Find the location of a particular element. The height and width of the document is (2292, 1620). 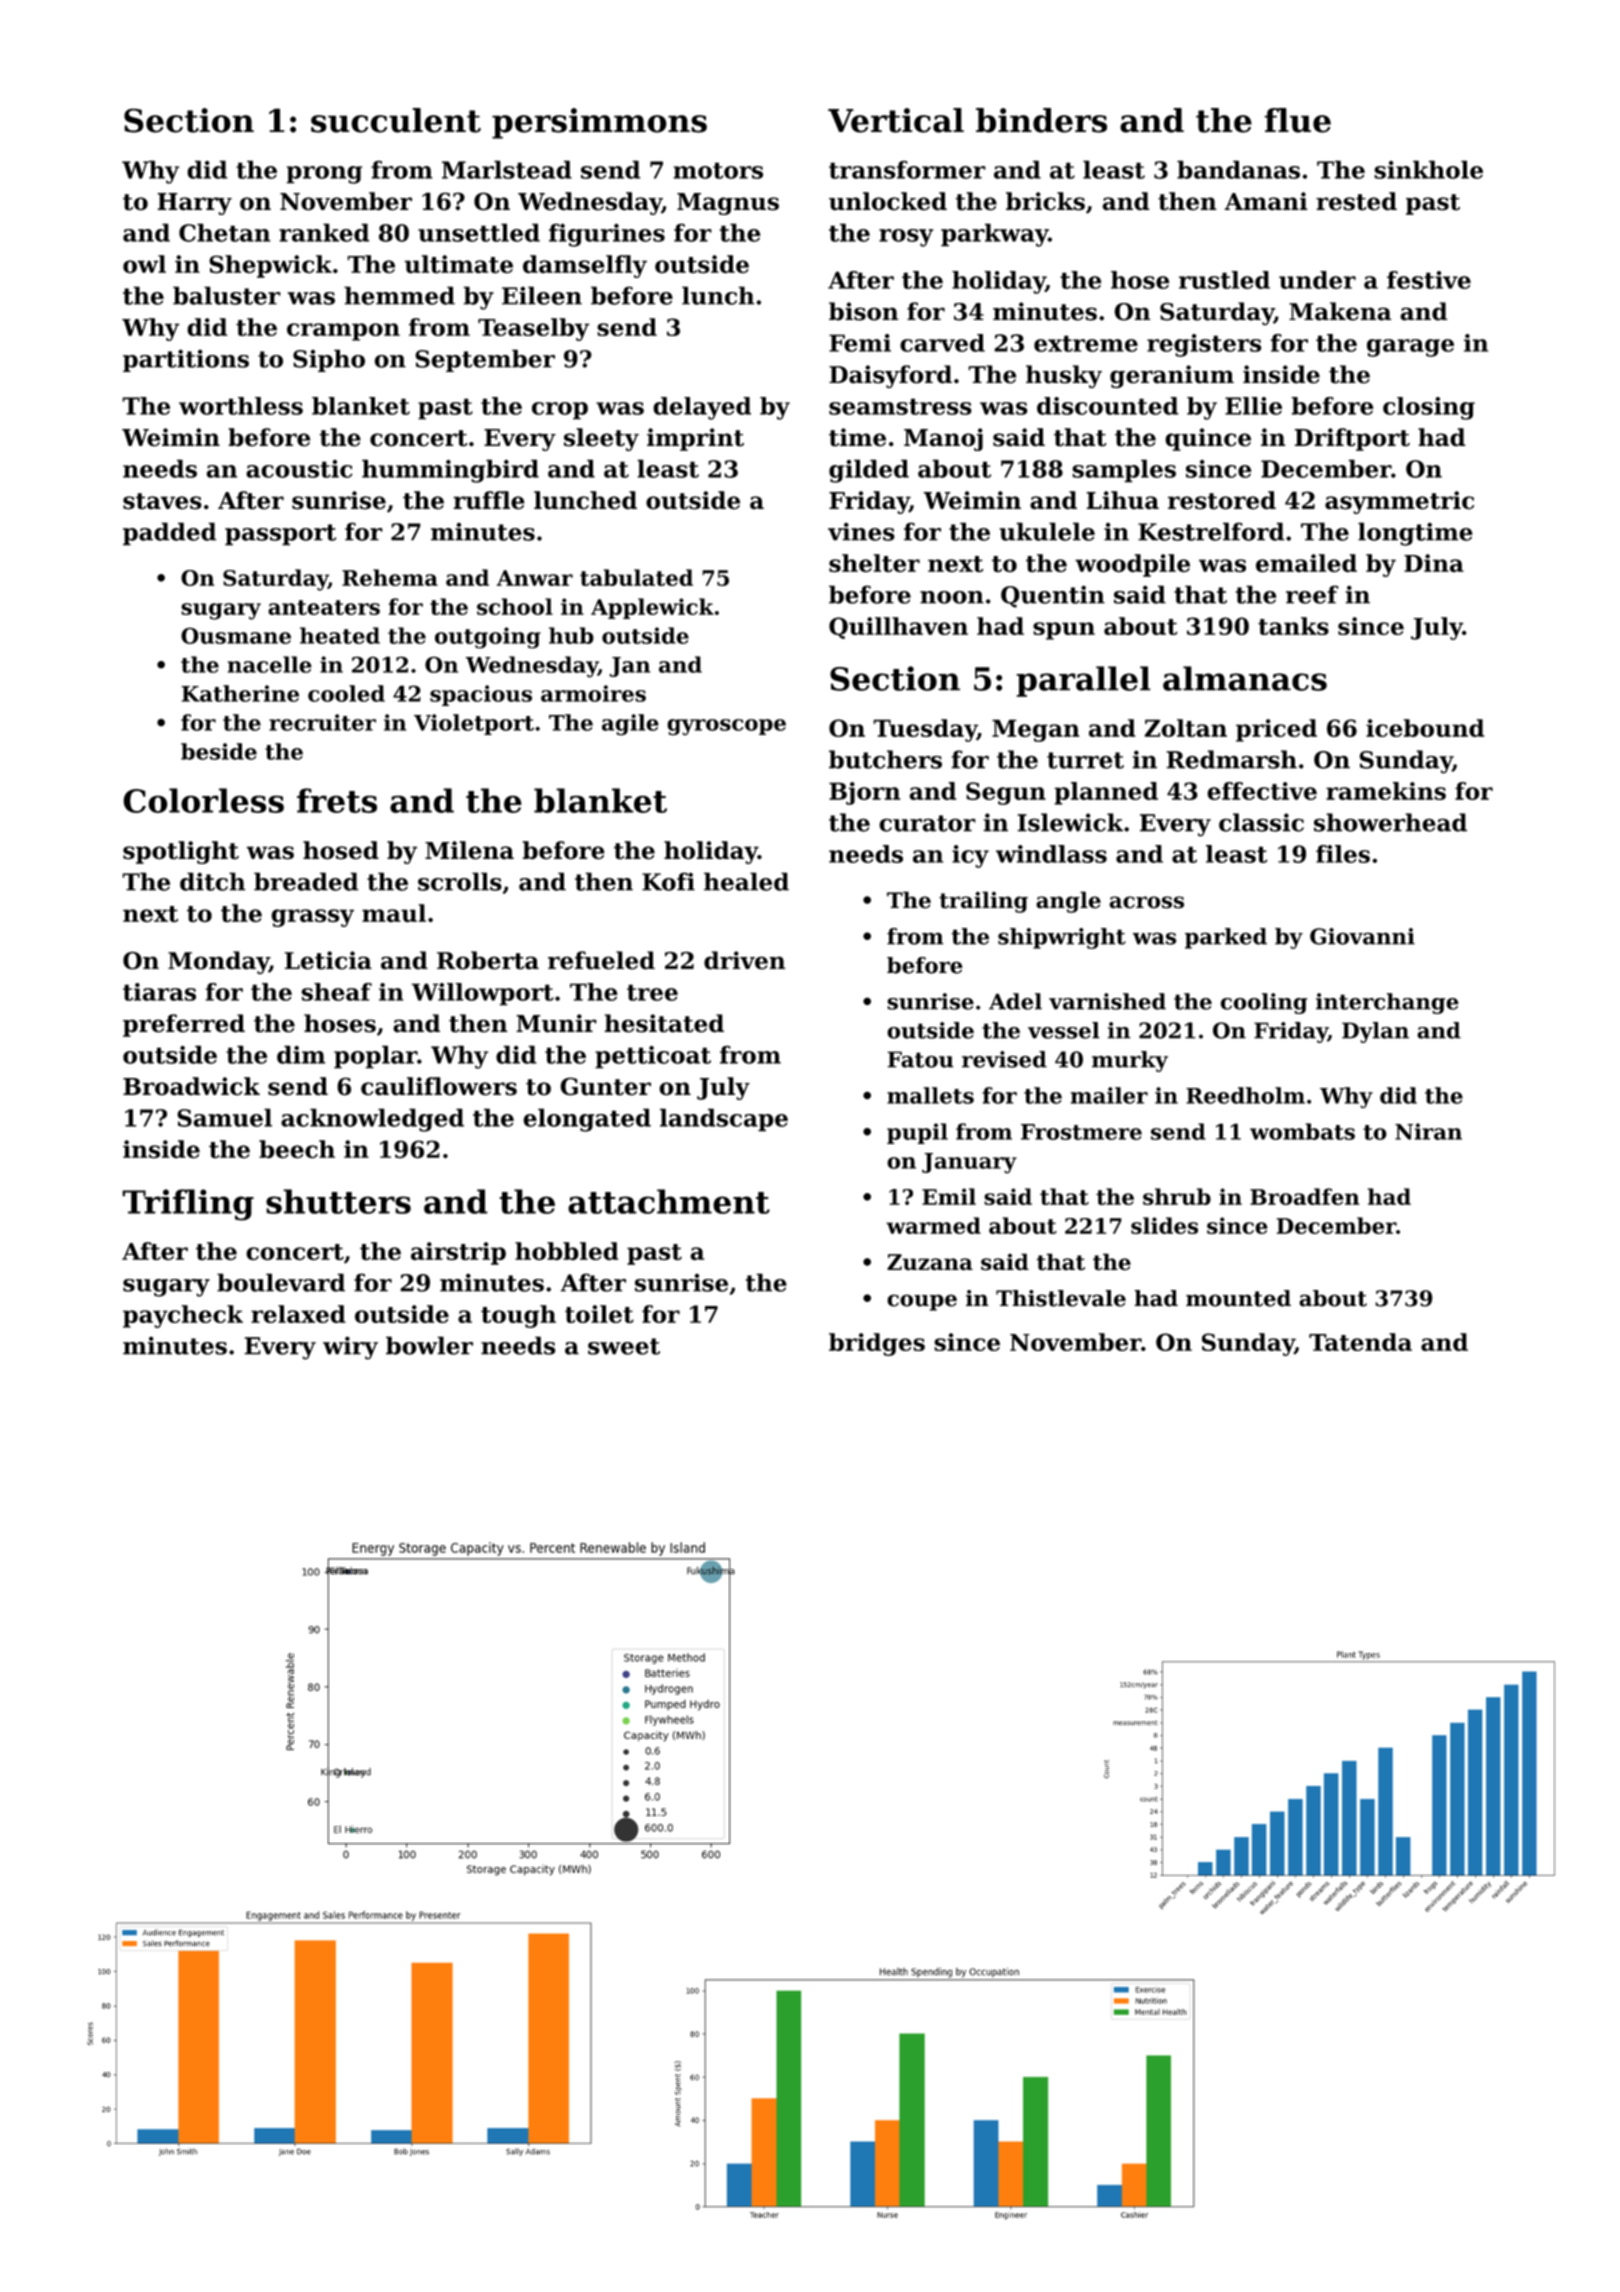

Vertical is located at coordinates (896, 120).
